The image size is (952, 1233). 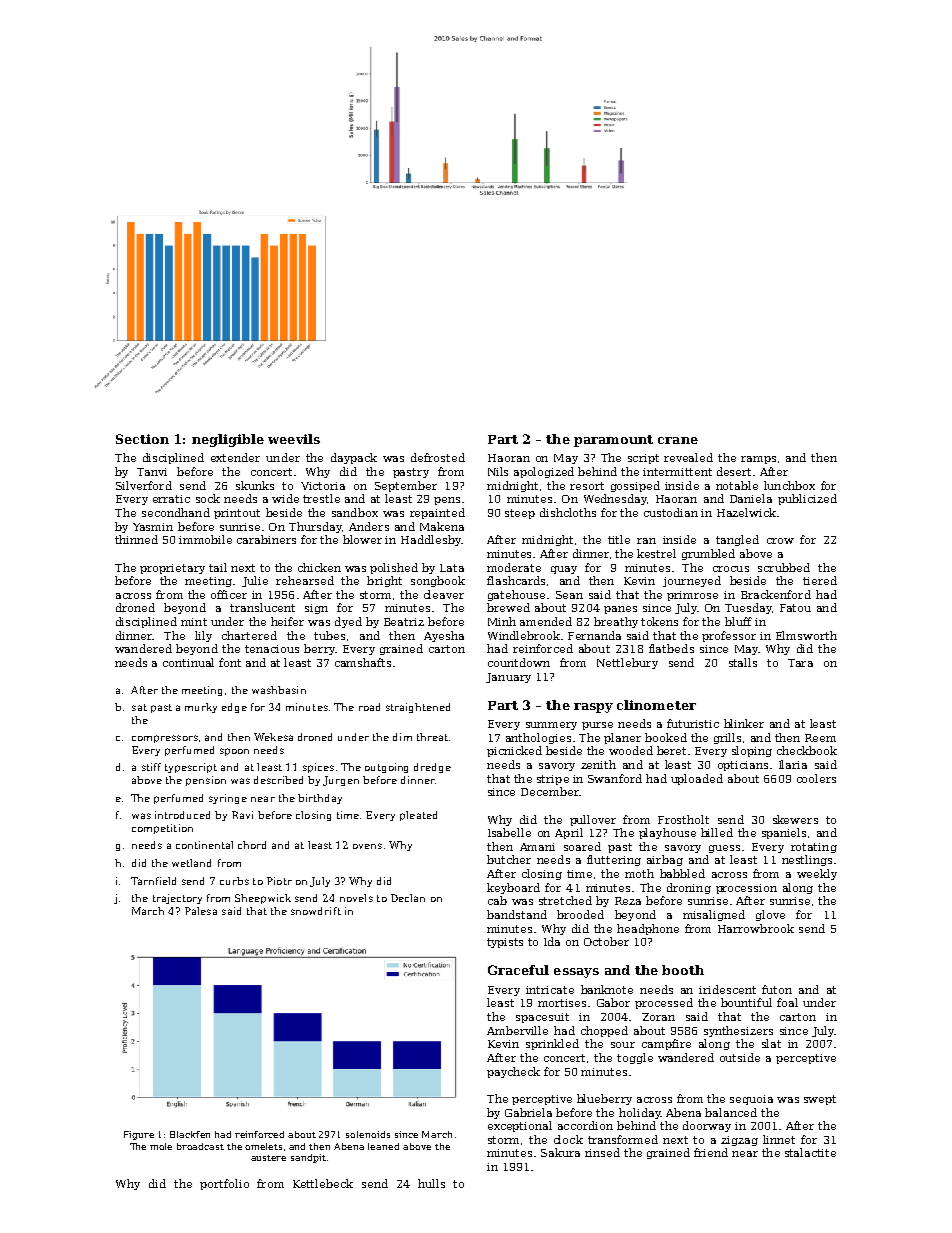 What do you see at coordinates (224, 1184) in the screenshot?
I see `portfolio` at bounding box center [224, 1184].
